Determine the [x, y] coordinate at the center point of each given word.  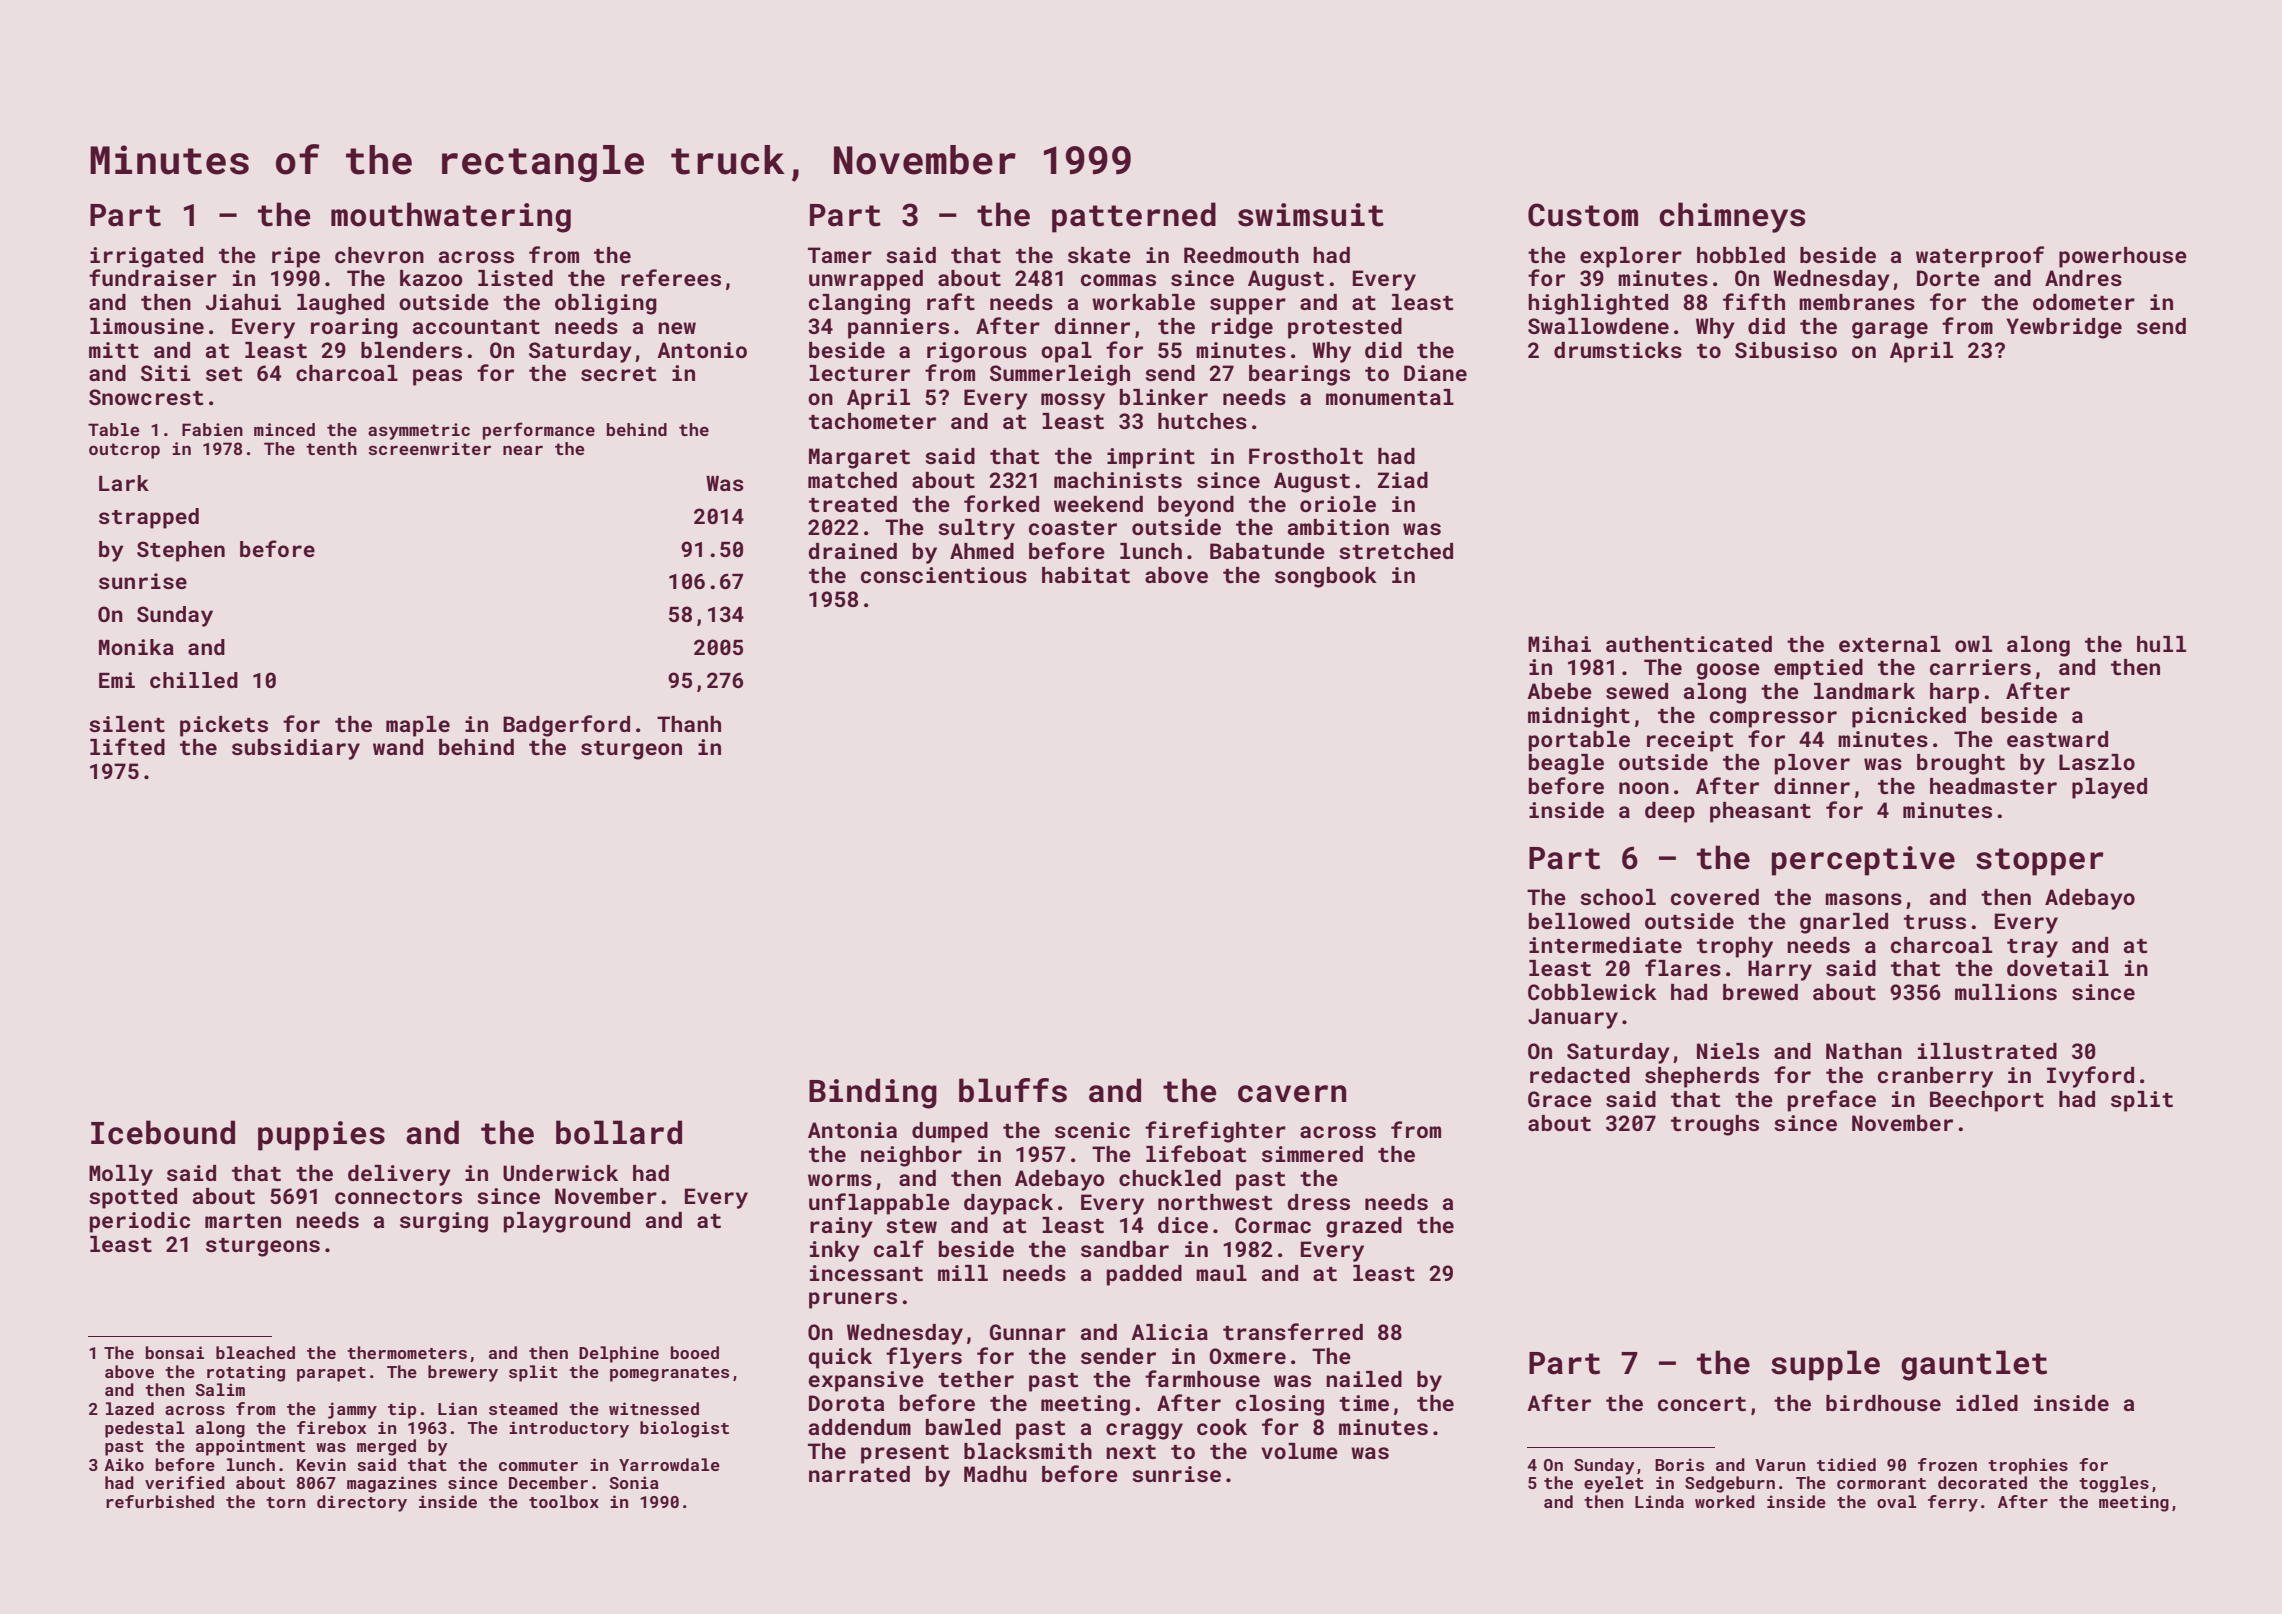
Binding [873, 1093]
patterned [1134, 217]
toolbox [564, 1501]
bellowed [1579, 921]
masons [1863, 899]
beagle [1566, 764]
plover [1812, 764]
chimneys [1732, 217]
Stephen [181, 551]
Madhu [995, 1474]
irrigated [146, 257]
